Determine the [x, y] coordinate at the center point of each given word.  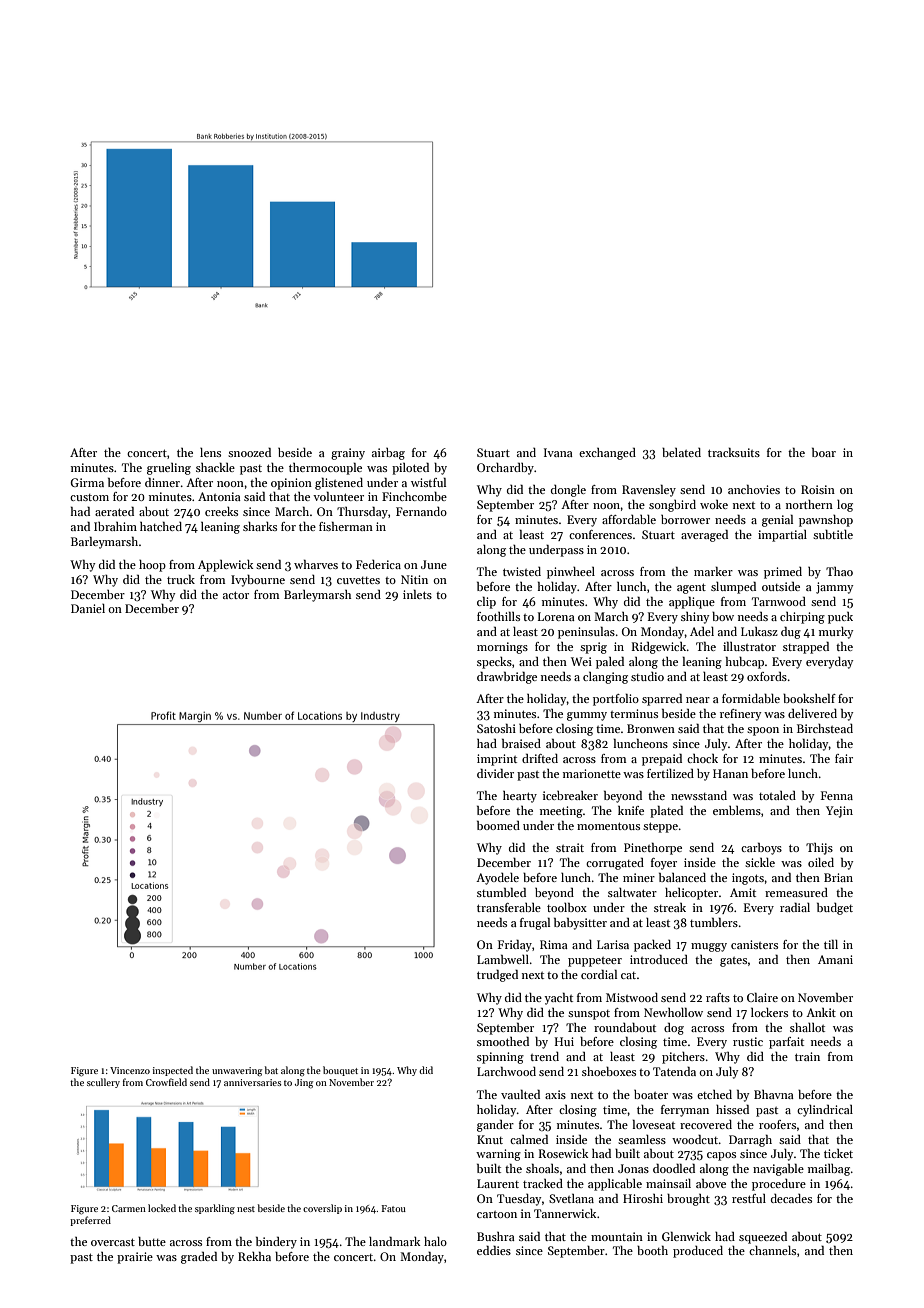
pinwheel [571, 573]
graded [199, 1258]
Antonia [219, 496]
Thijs [819, 849]
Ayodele [497, 879]
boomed [498, 825]
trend [544, 1056]
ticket [838, 1153]
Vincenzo [130, 1070]
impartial [782, 536]
